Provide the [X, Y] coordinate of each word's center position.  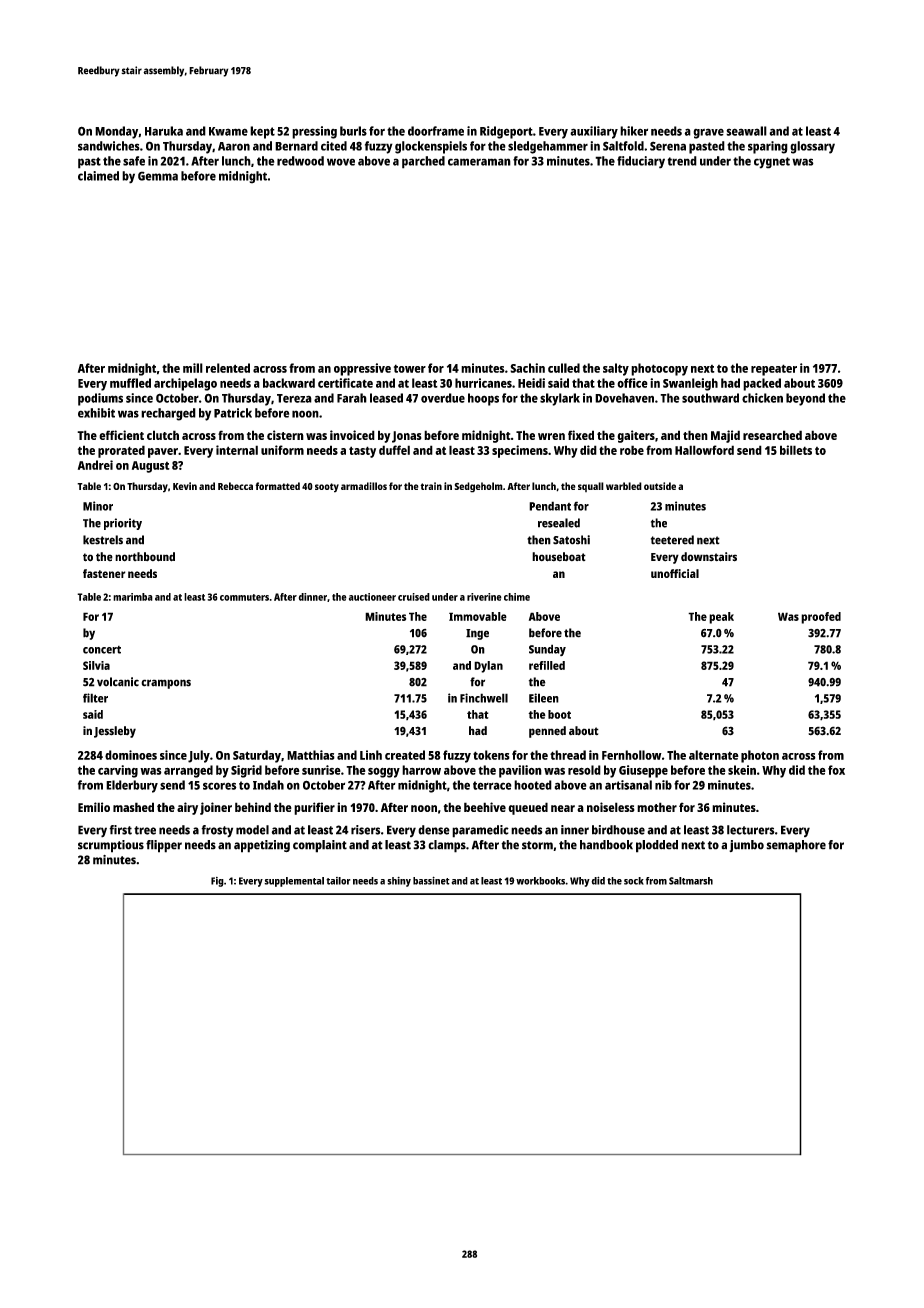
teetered [672, 540]
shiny [399, 882]
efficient [121, 435]
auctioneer [372, 597]
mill [193, 368]
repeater [774, 370]
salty [616, 369]
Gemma [158, 176]
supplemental [294, 882]
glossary [812, 147]
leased [386, 398]
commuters [244, 597]
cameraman [479, 162]
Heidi [531, 383]
